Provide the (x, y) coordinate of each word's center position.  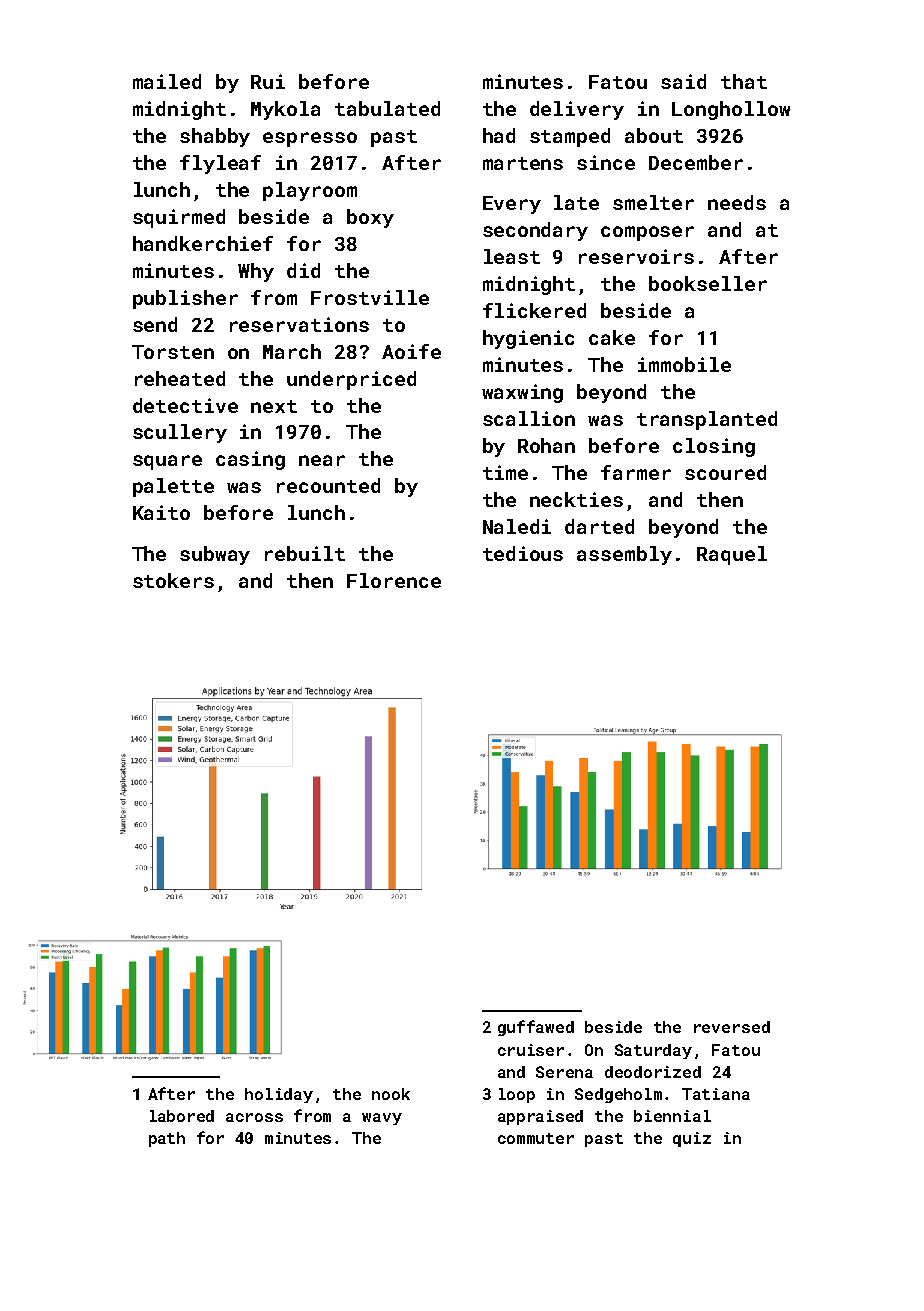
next (274, 406)
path (167, 1139)
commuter (536, 1138)
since (606, 162)
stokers (173, 580)
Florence (394, 580)
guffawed (536, 1028)
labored (182, 1116)
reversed (732, 1027)
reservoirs (636, 256)
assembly (624, 555)
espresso (310, 139)
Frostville (370, 297)
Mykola (285, 110)
